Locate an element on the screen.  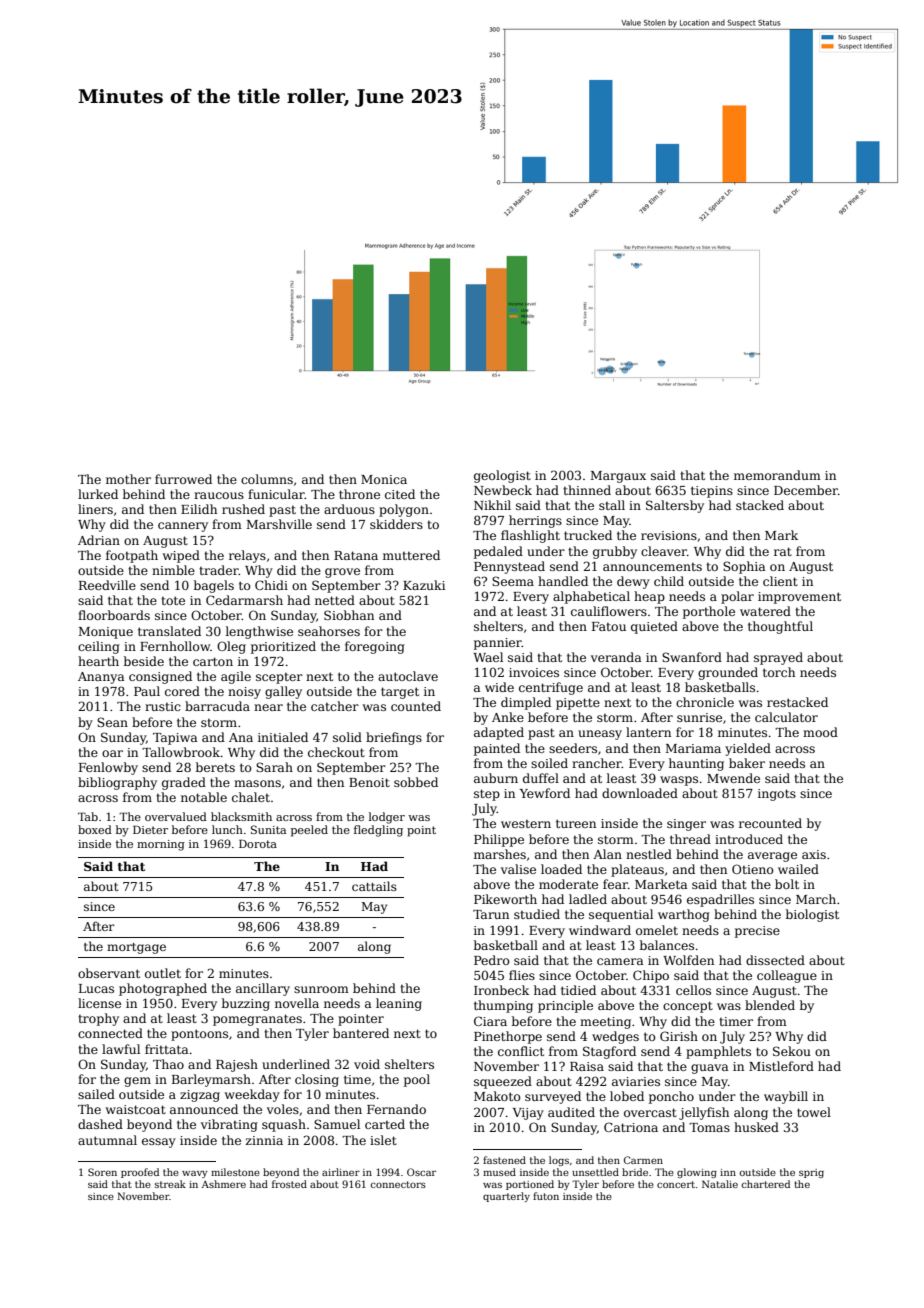
thoughtful is located at coordinates (780, 627).
